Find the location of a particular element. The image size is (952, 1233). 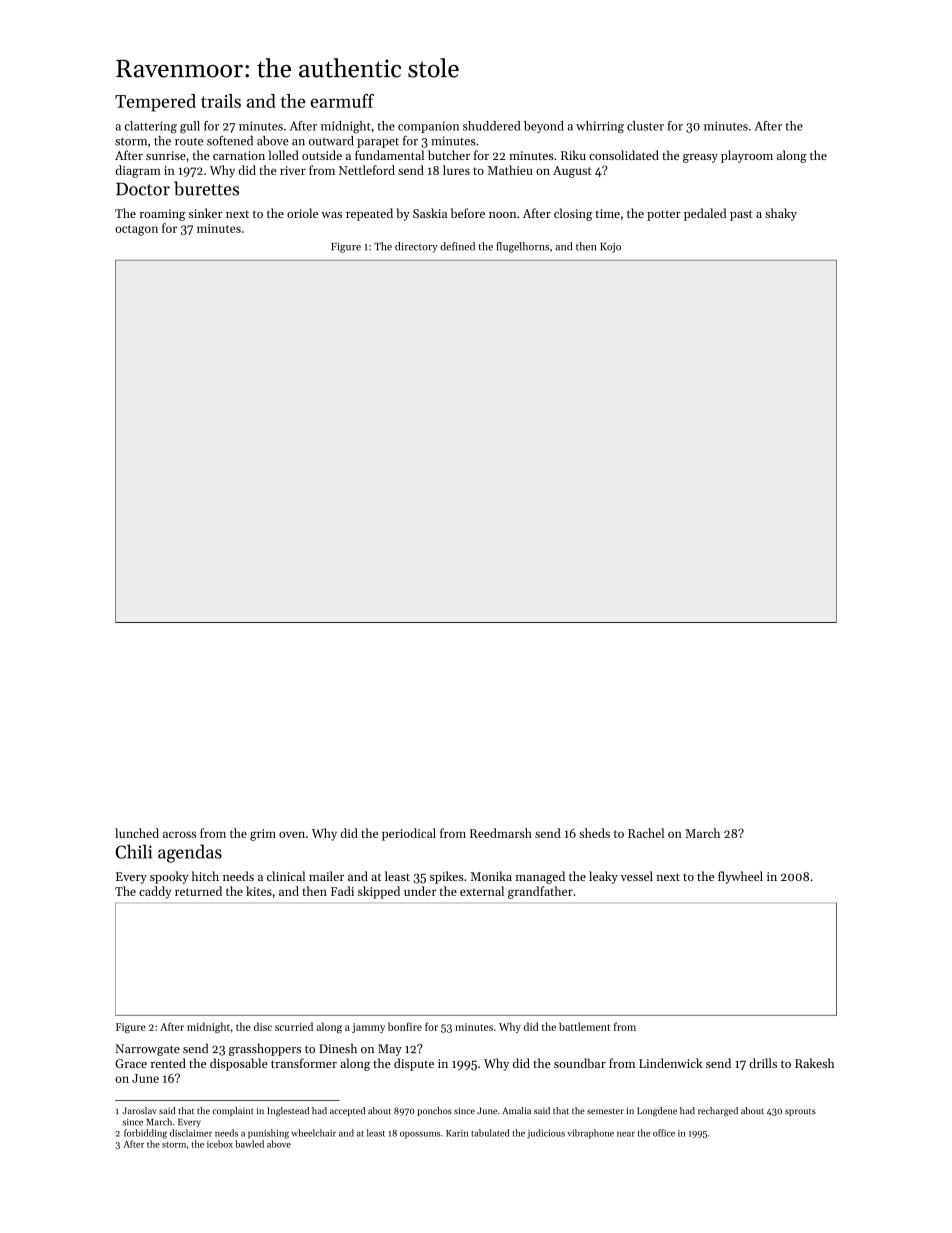

playroom is located at coordinates (747, 156).
